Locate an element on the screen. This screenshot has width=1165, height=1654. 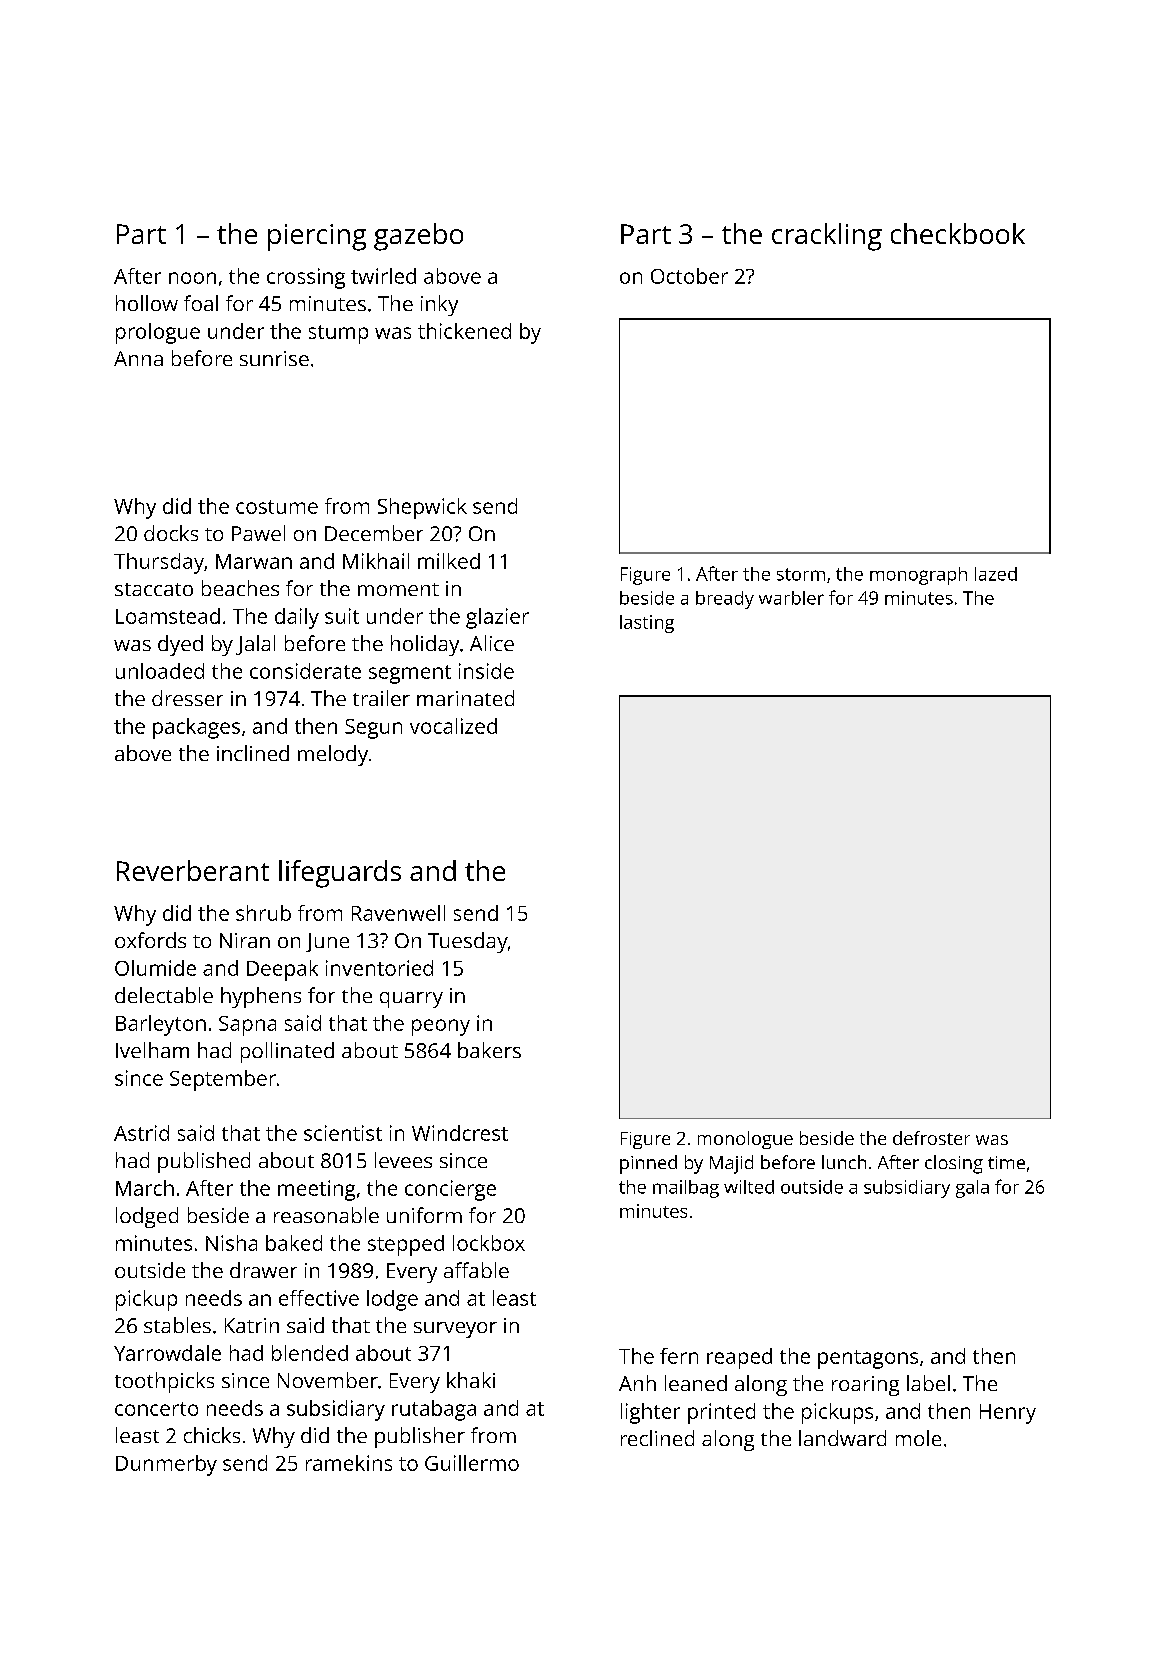
stump is located at coordinates (338, 334).
